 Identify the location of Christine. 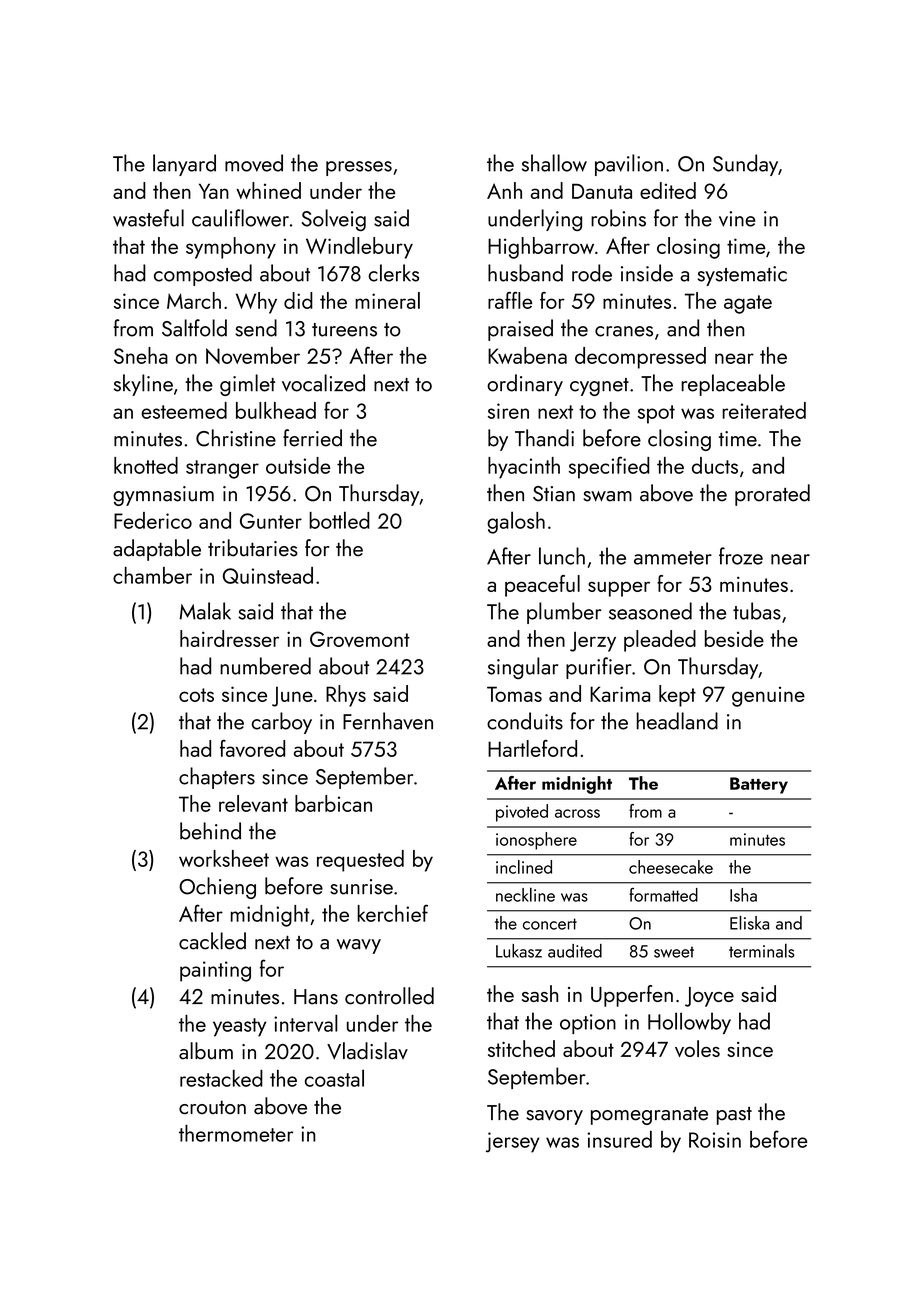
(236, 438).
